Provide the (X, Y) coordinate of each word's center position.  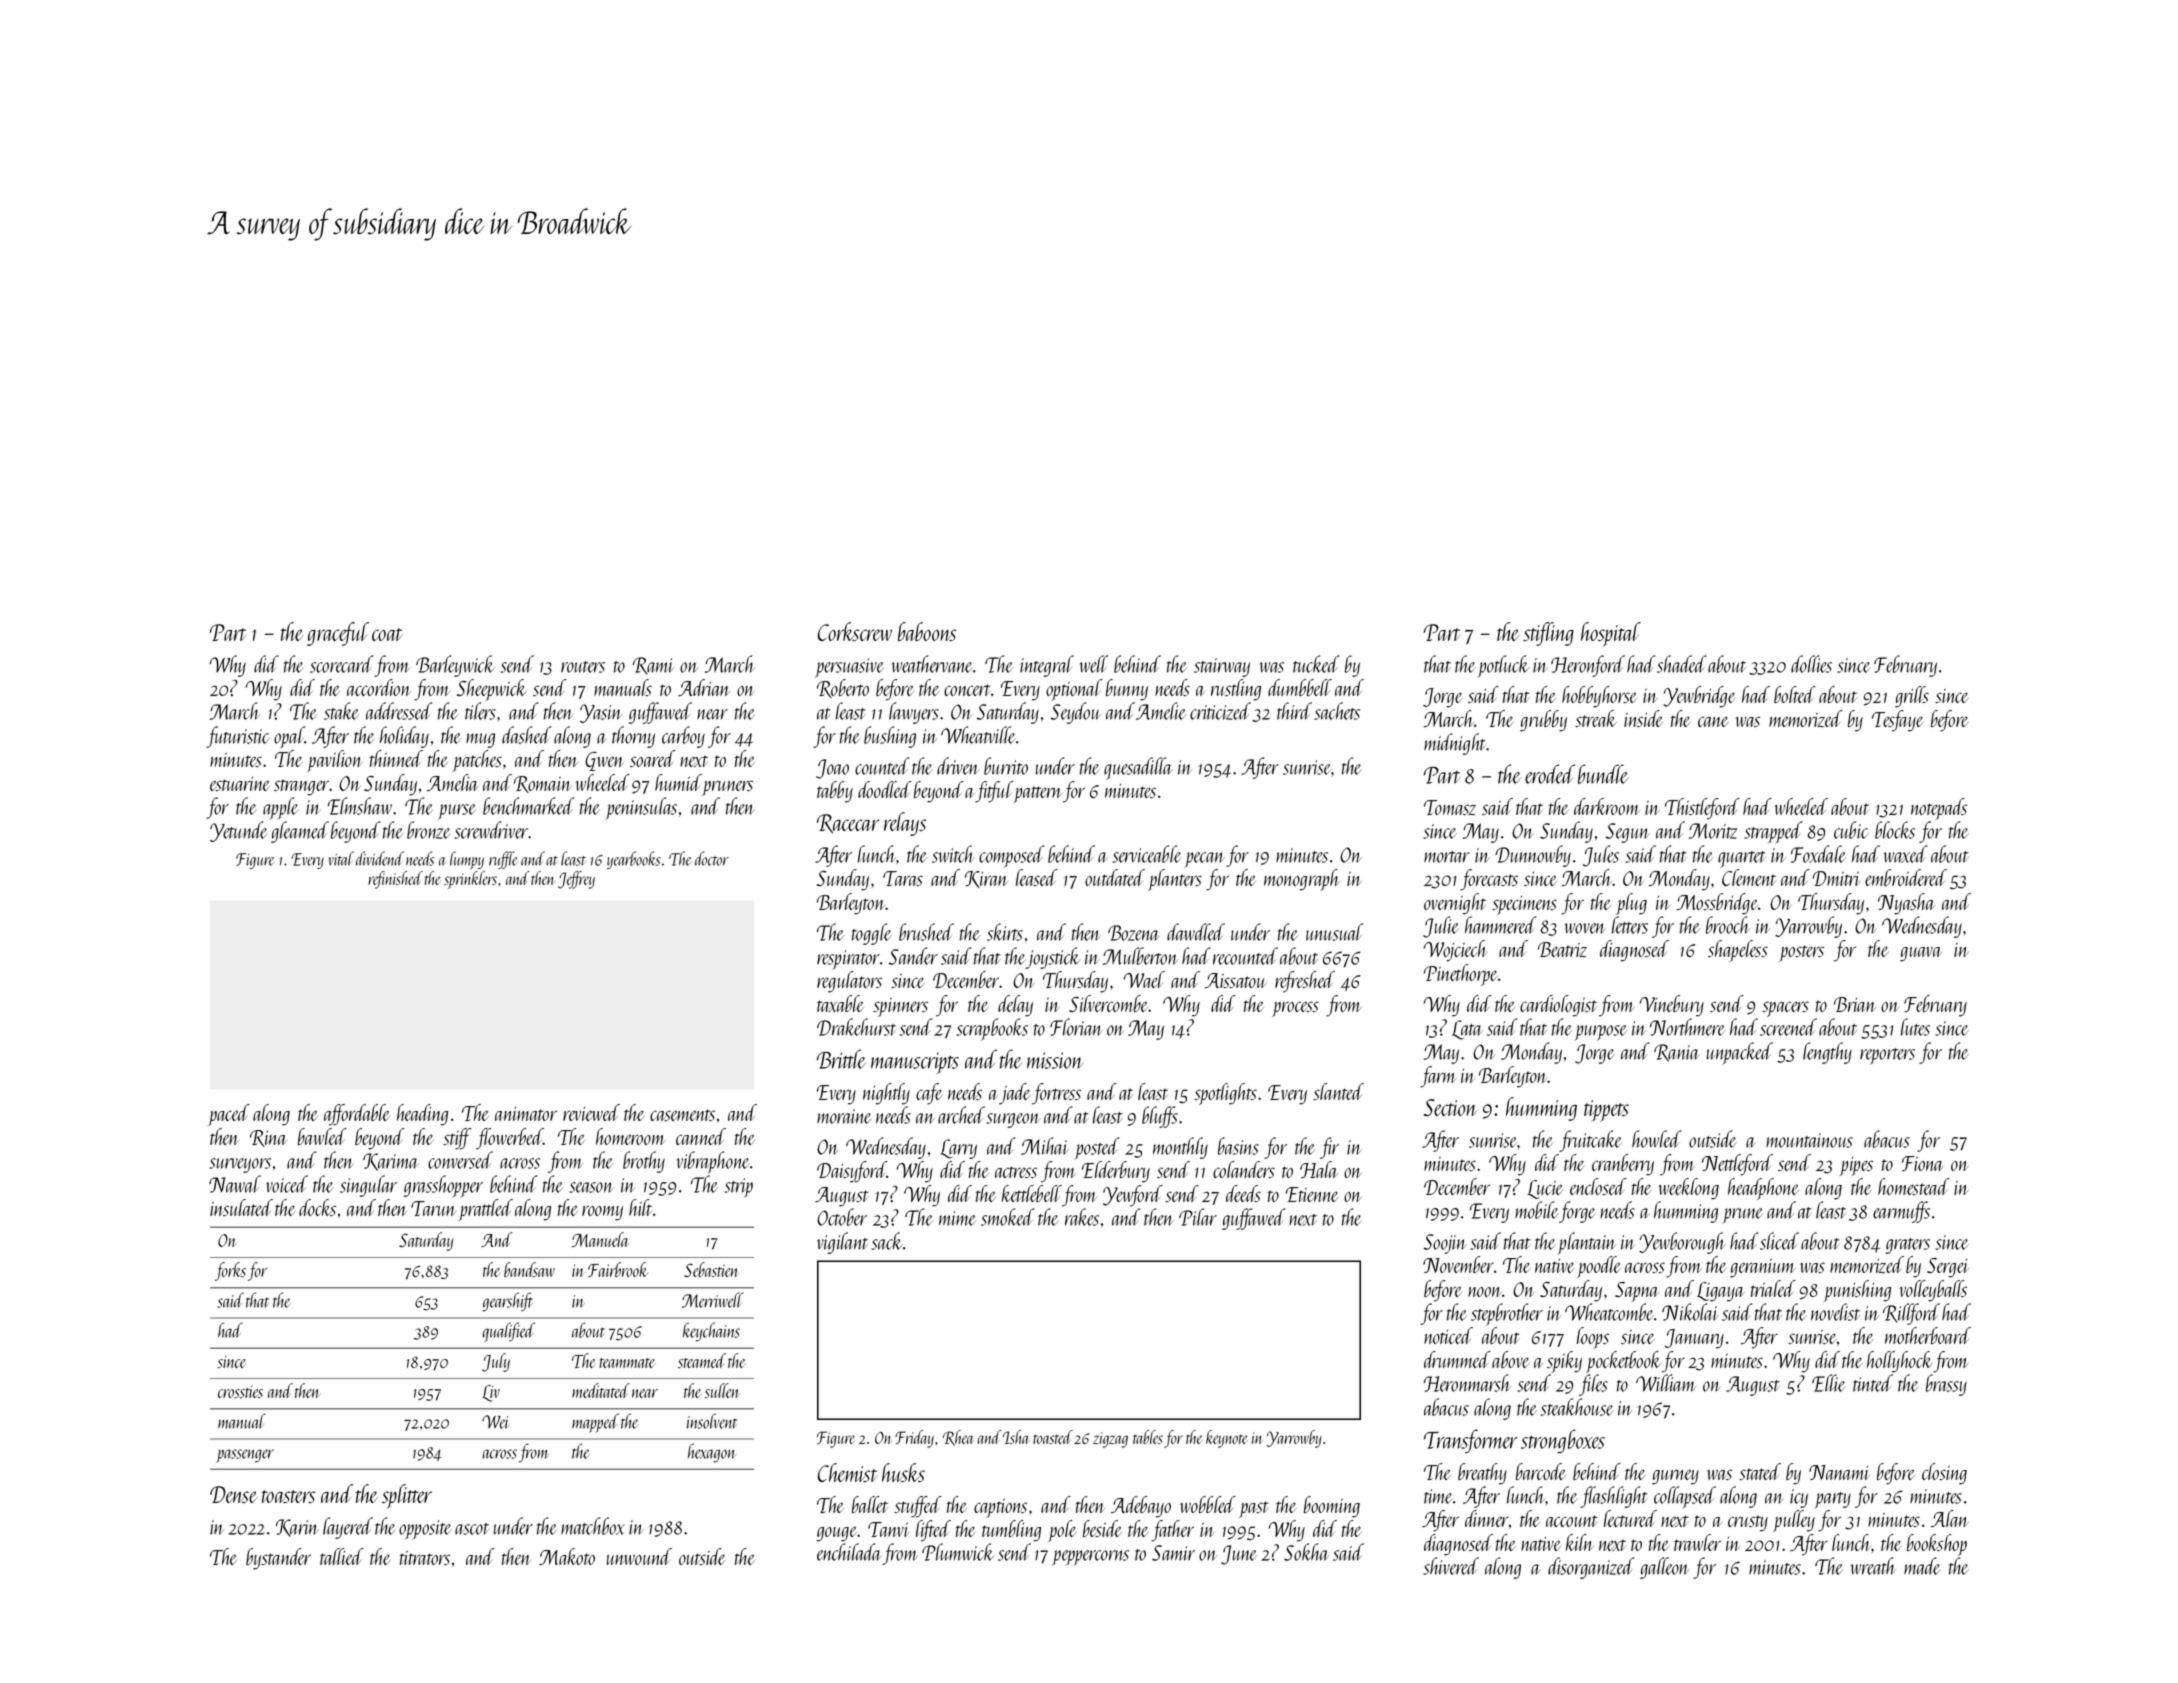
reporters (1887, 1056)
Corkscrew (855, 631)
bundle (1603, 774)
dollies (1811, 664)
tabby (835, 792)
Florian (1076, 1027)
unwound (639, 1556)
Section (1450, 1107)
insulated (241, 1207)
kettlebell (1032, 1193)
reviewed (591, 1112)
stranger (302, 787)
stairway (1222, 667)
